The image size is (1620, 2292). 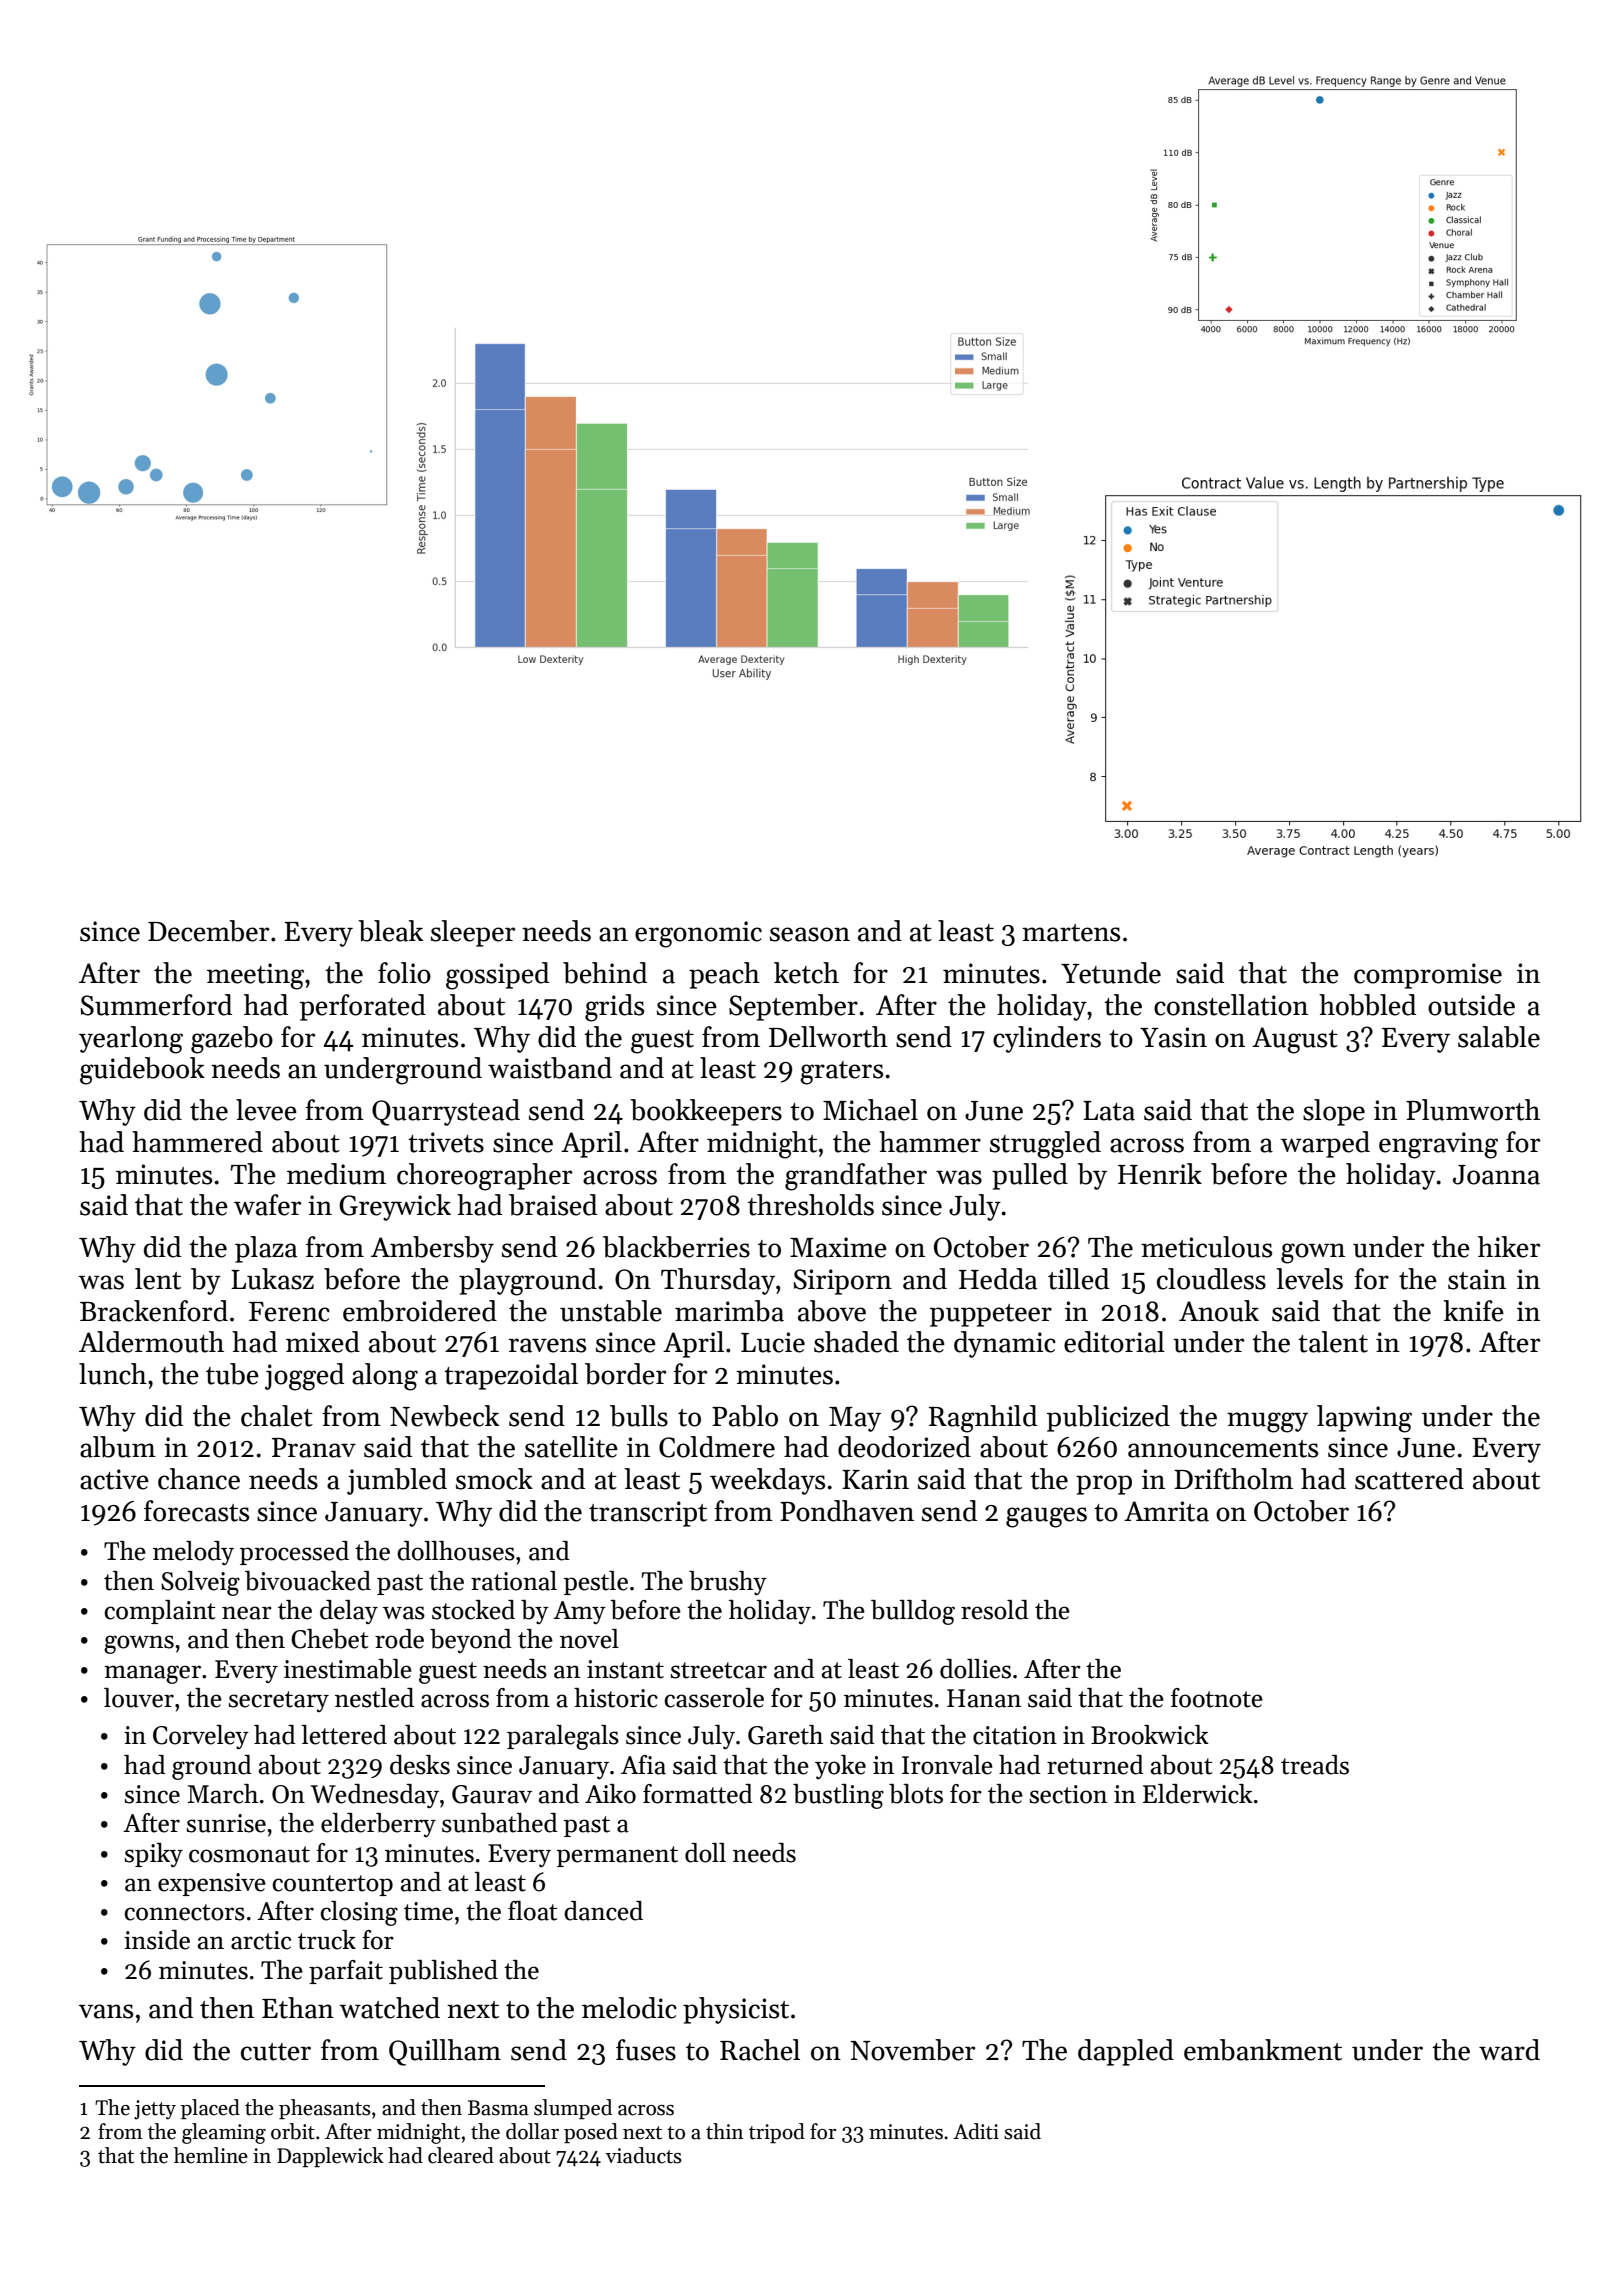 I want to click on grids, so click(x=614, y=1008).
